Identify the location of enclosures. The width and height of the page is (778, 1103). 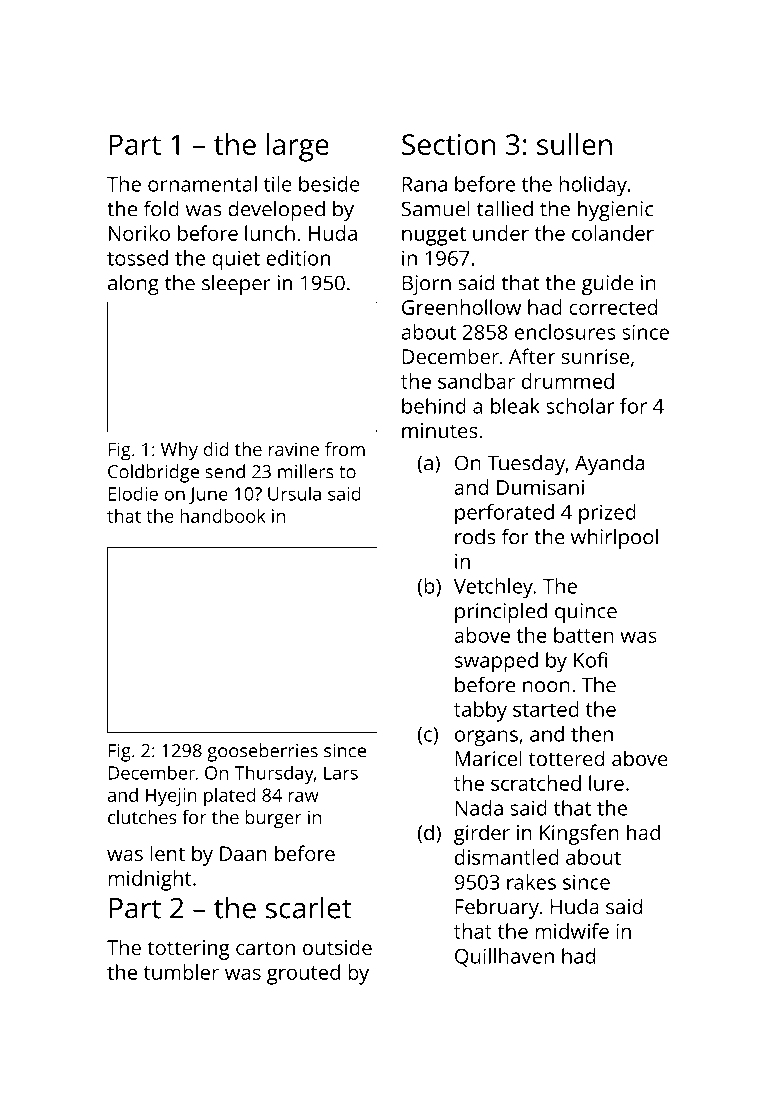
(565, 332).
